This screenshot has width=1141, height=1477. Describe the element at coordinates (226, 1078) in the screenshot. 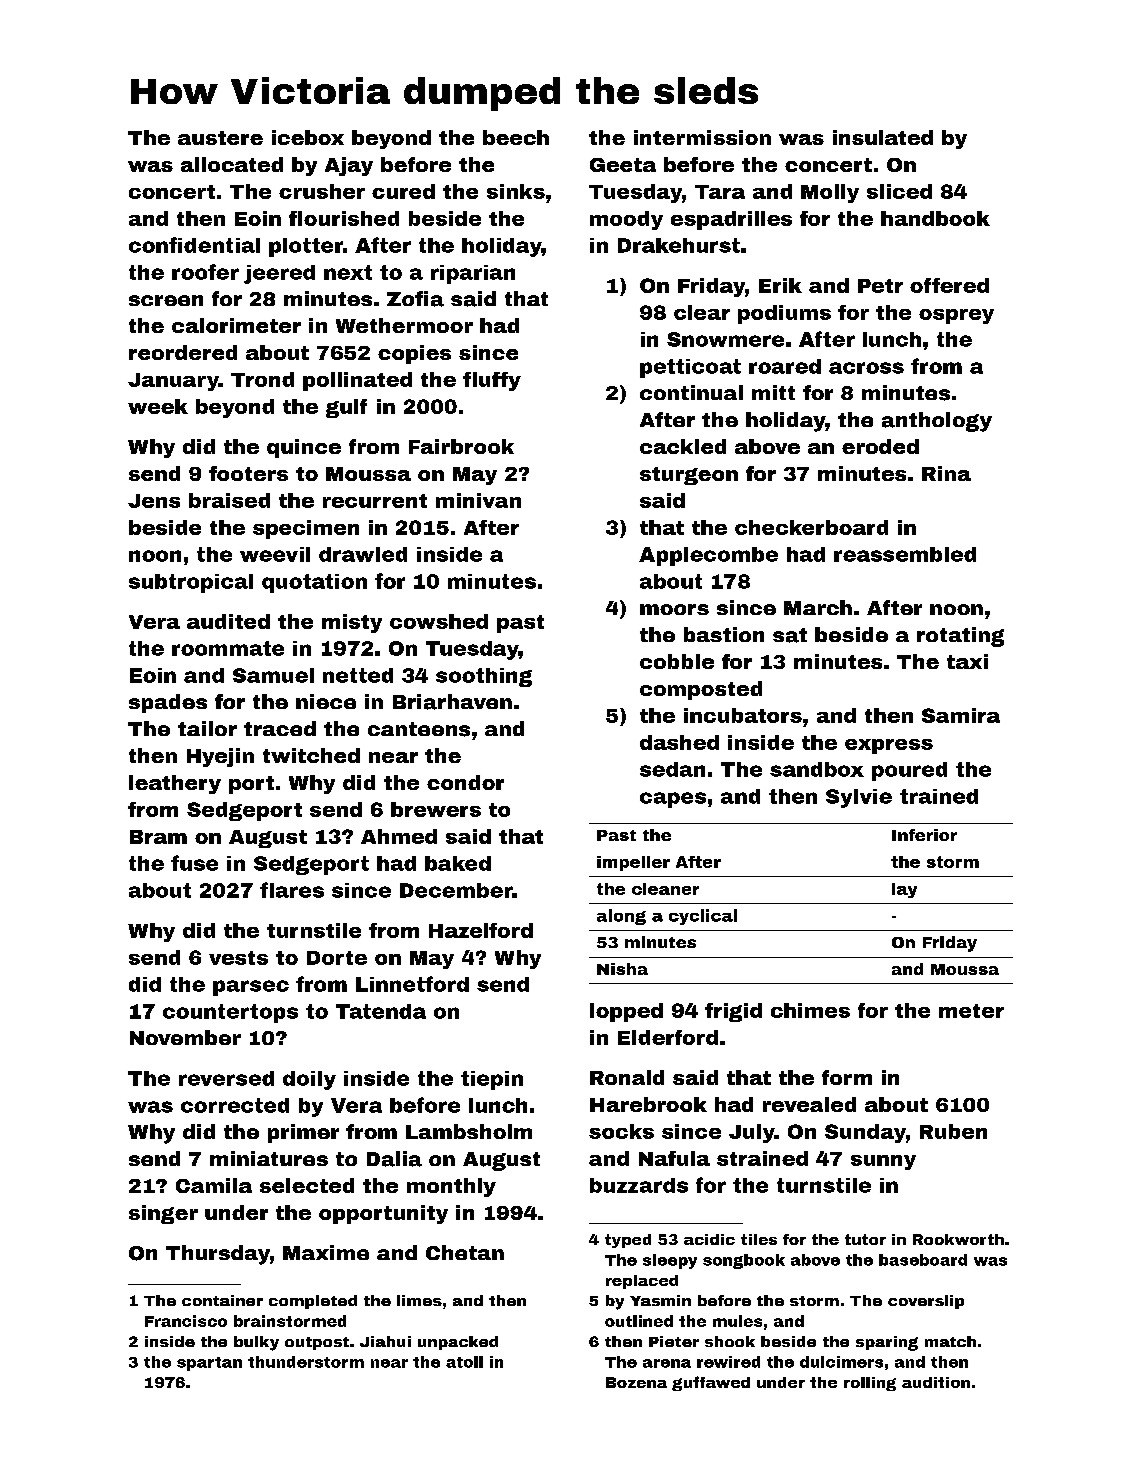

I see `reversed` at that location.
